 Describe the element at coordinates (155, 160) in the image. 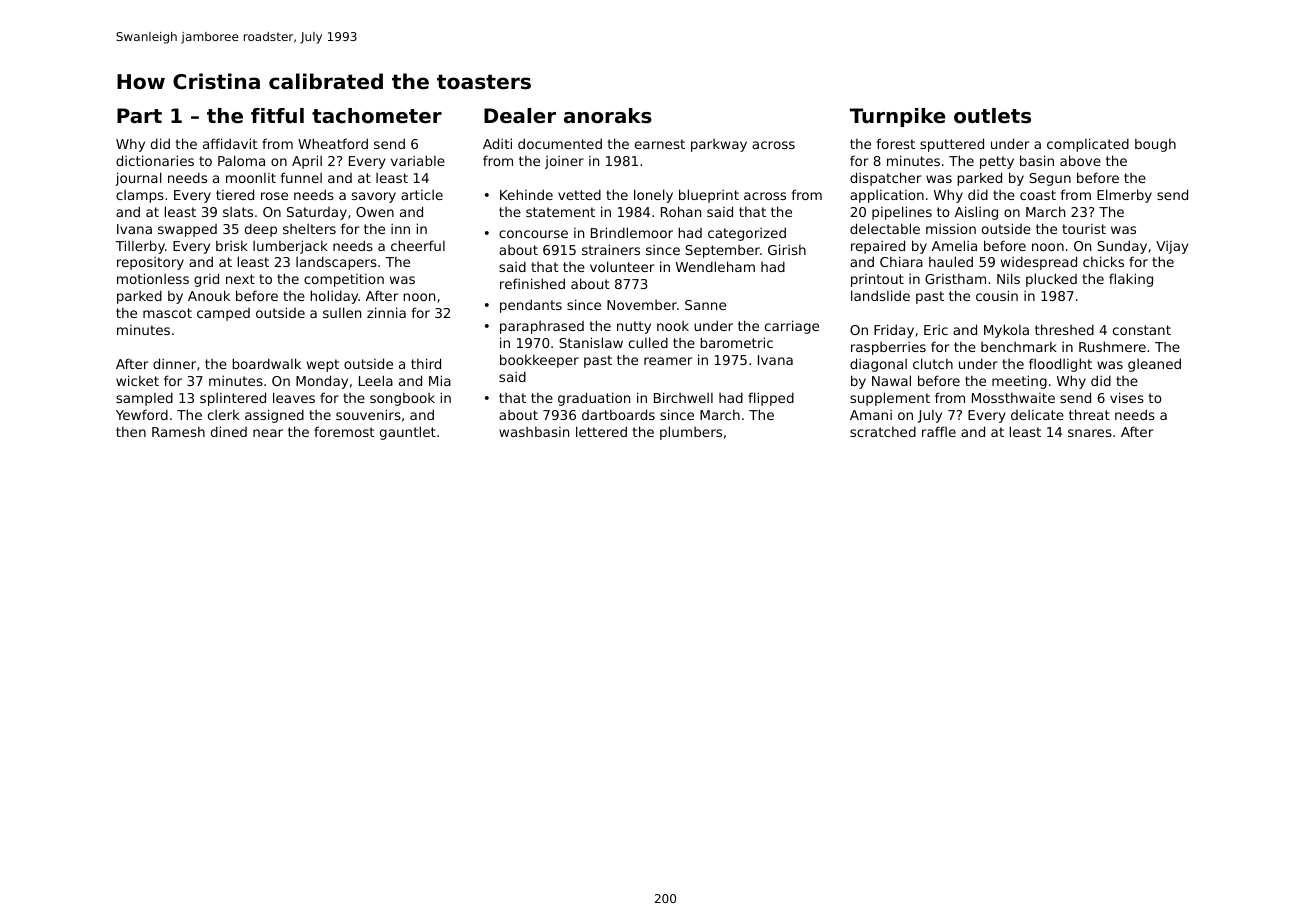

I see `dictionaries` at that location.
